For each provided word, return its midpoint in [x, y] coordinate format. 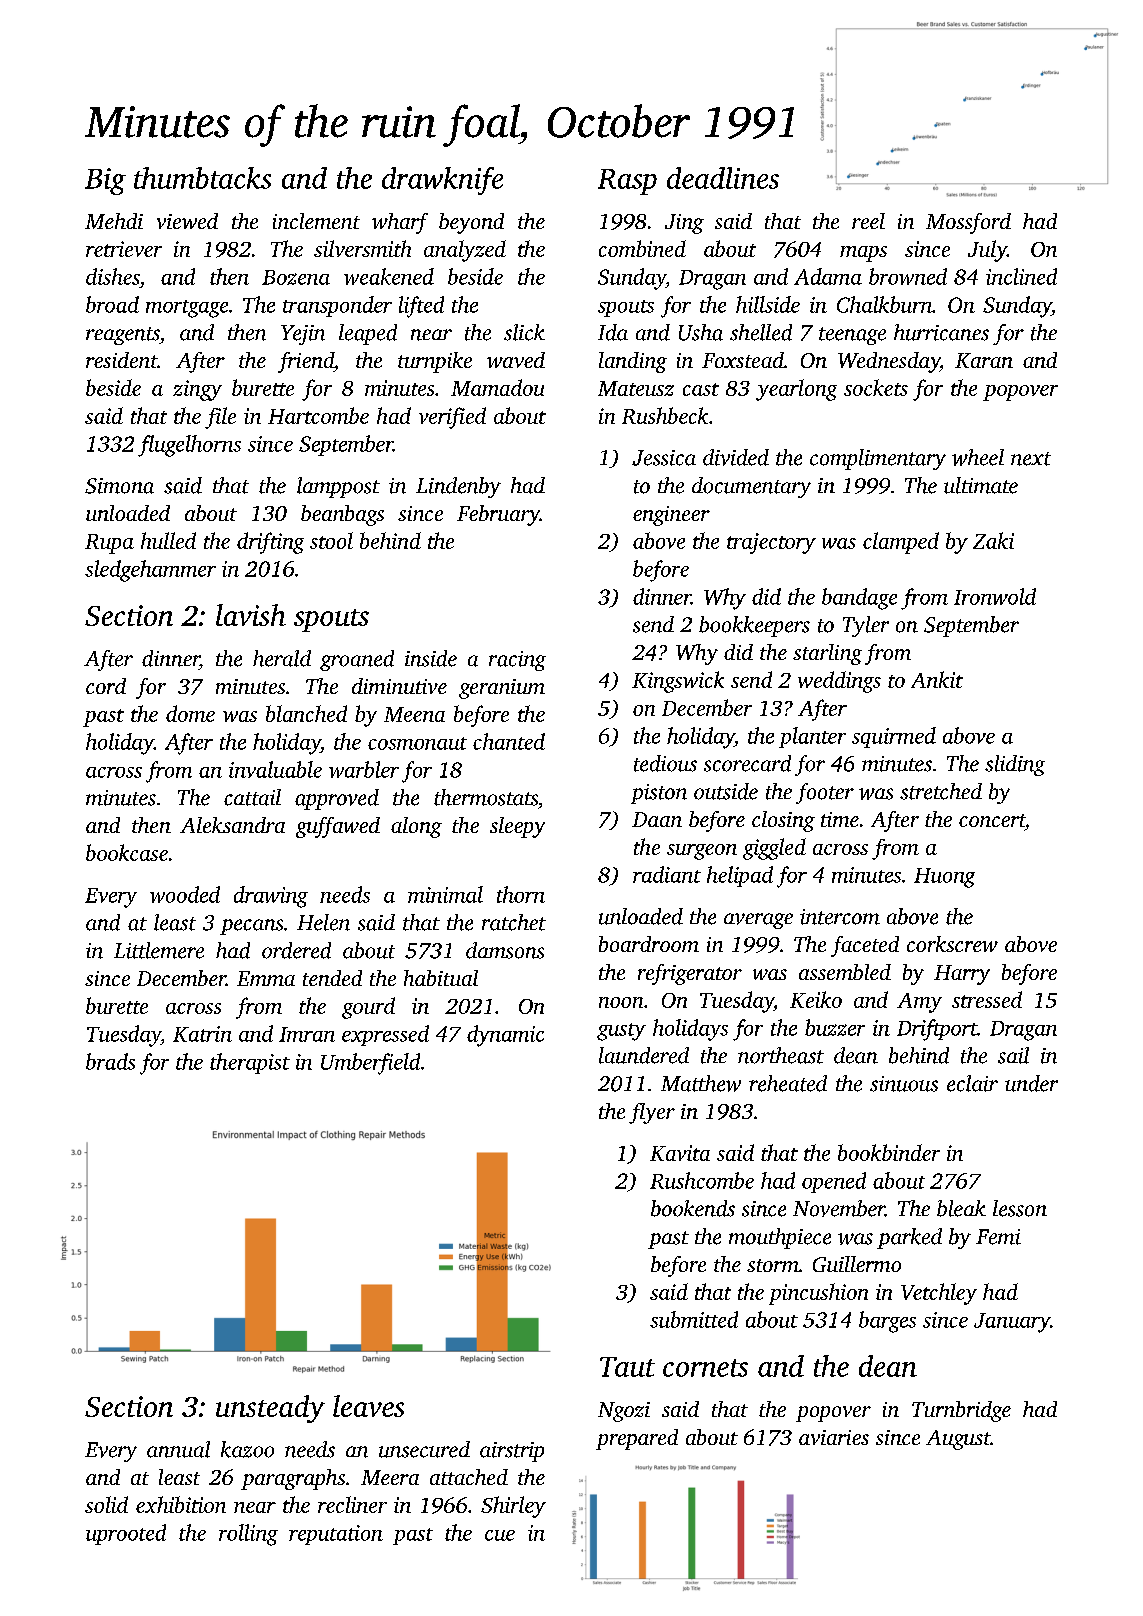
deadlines [723, 178]
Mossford [968, 223]
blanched [306, 713]
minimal [445, 894]
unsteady [270, 1409]
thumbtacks [202, 178]
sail [1013, 1055]
